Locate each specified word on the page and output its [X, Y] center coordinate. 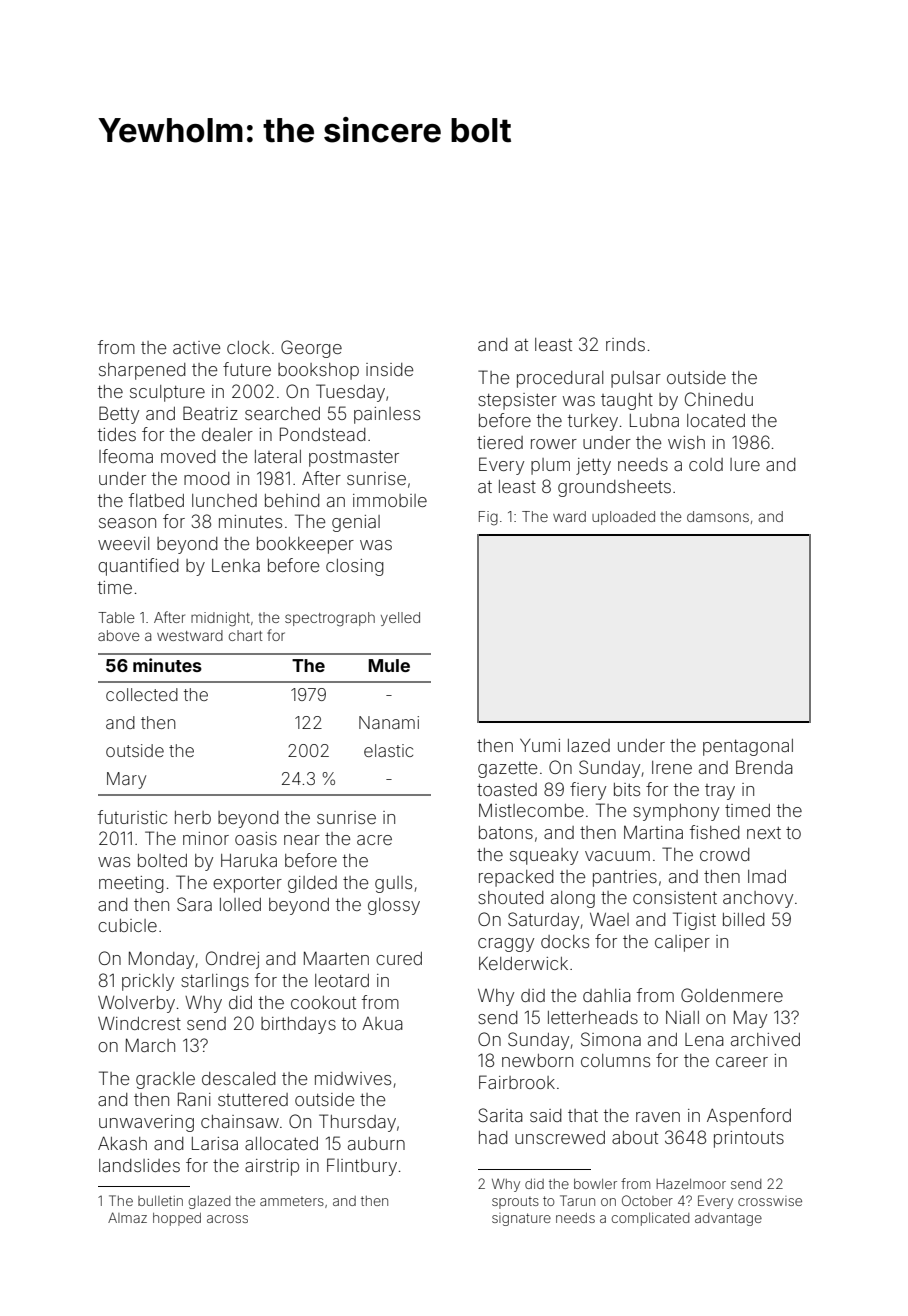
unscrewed [560, 1137]
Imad [767, 876]
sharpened [142, 371]
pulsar [636, 379]
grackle [165, 1080]
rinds [625, 344]
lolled [240, 904]
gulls [393, 884]
